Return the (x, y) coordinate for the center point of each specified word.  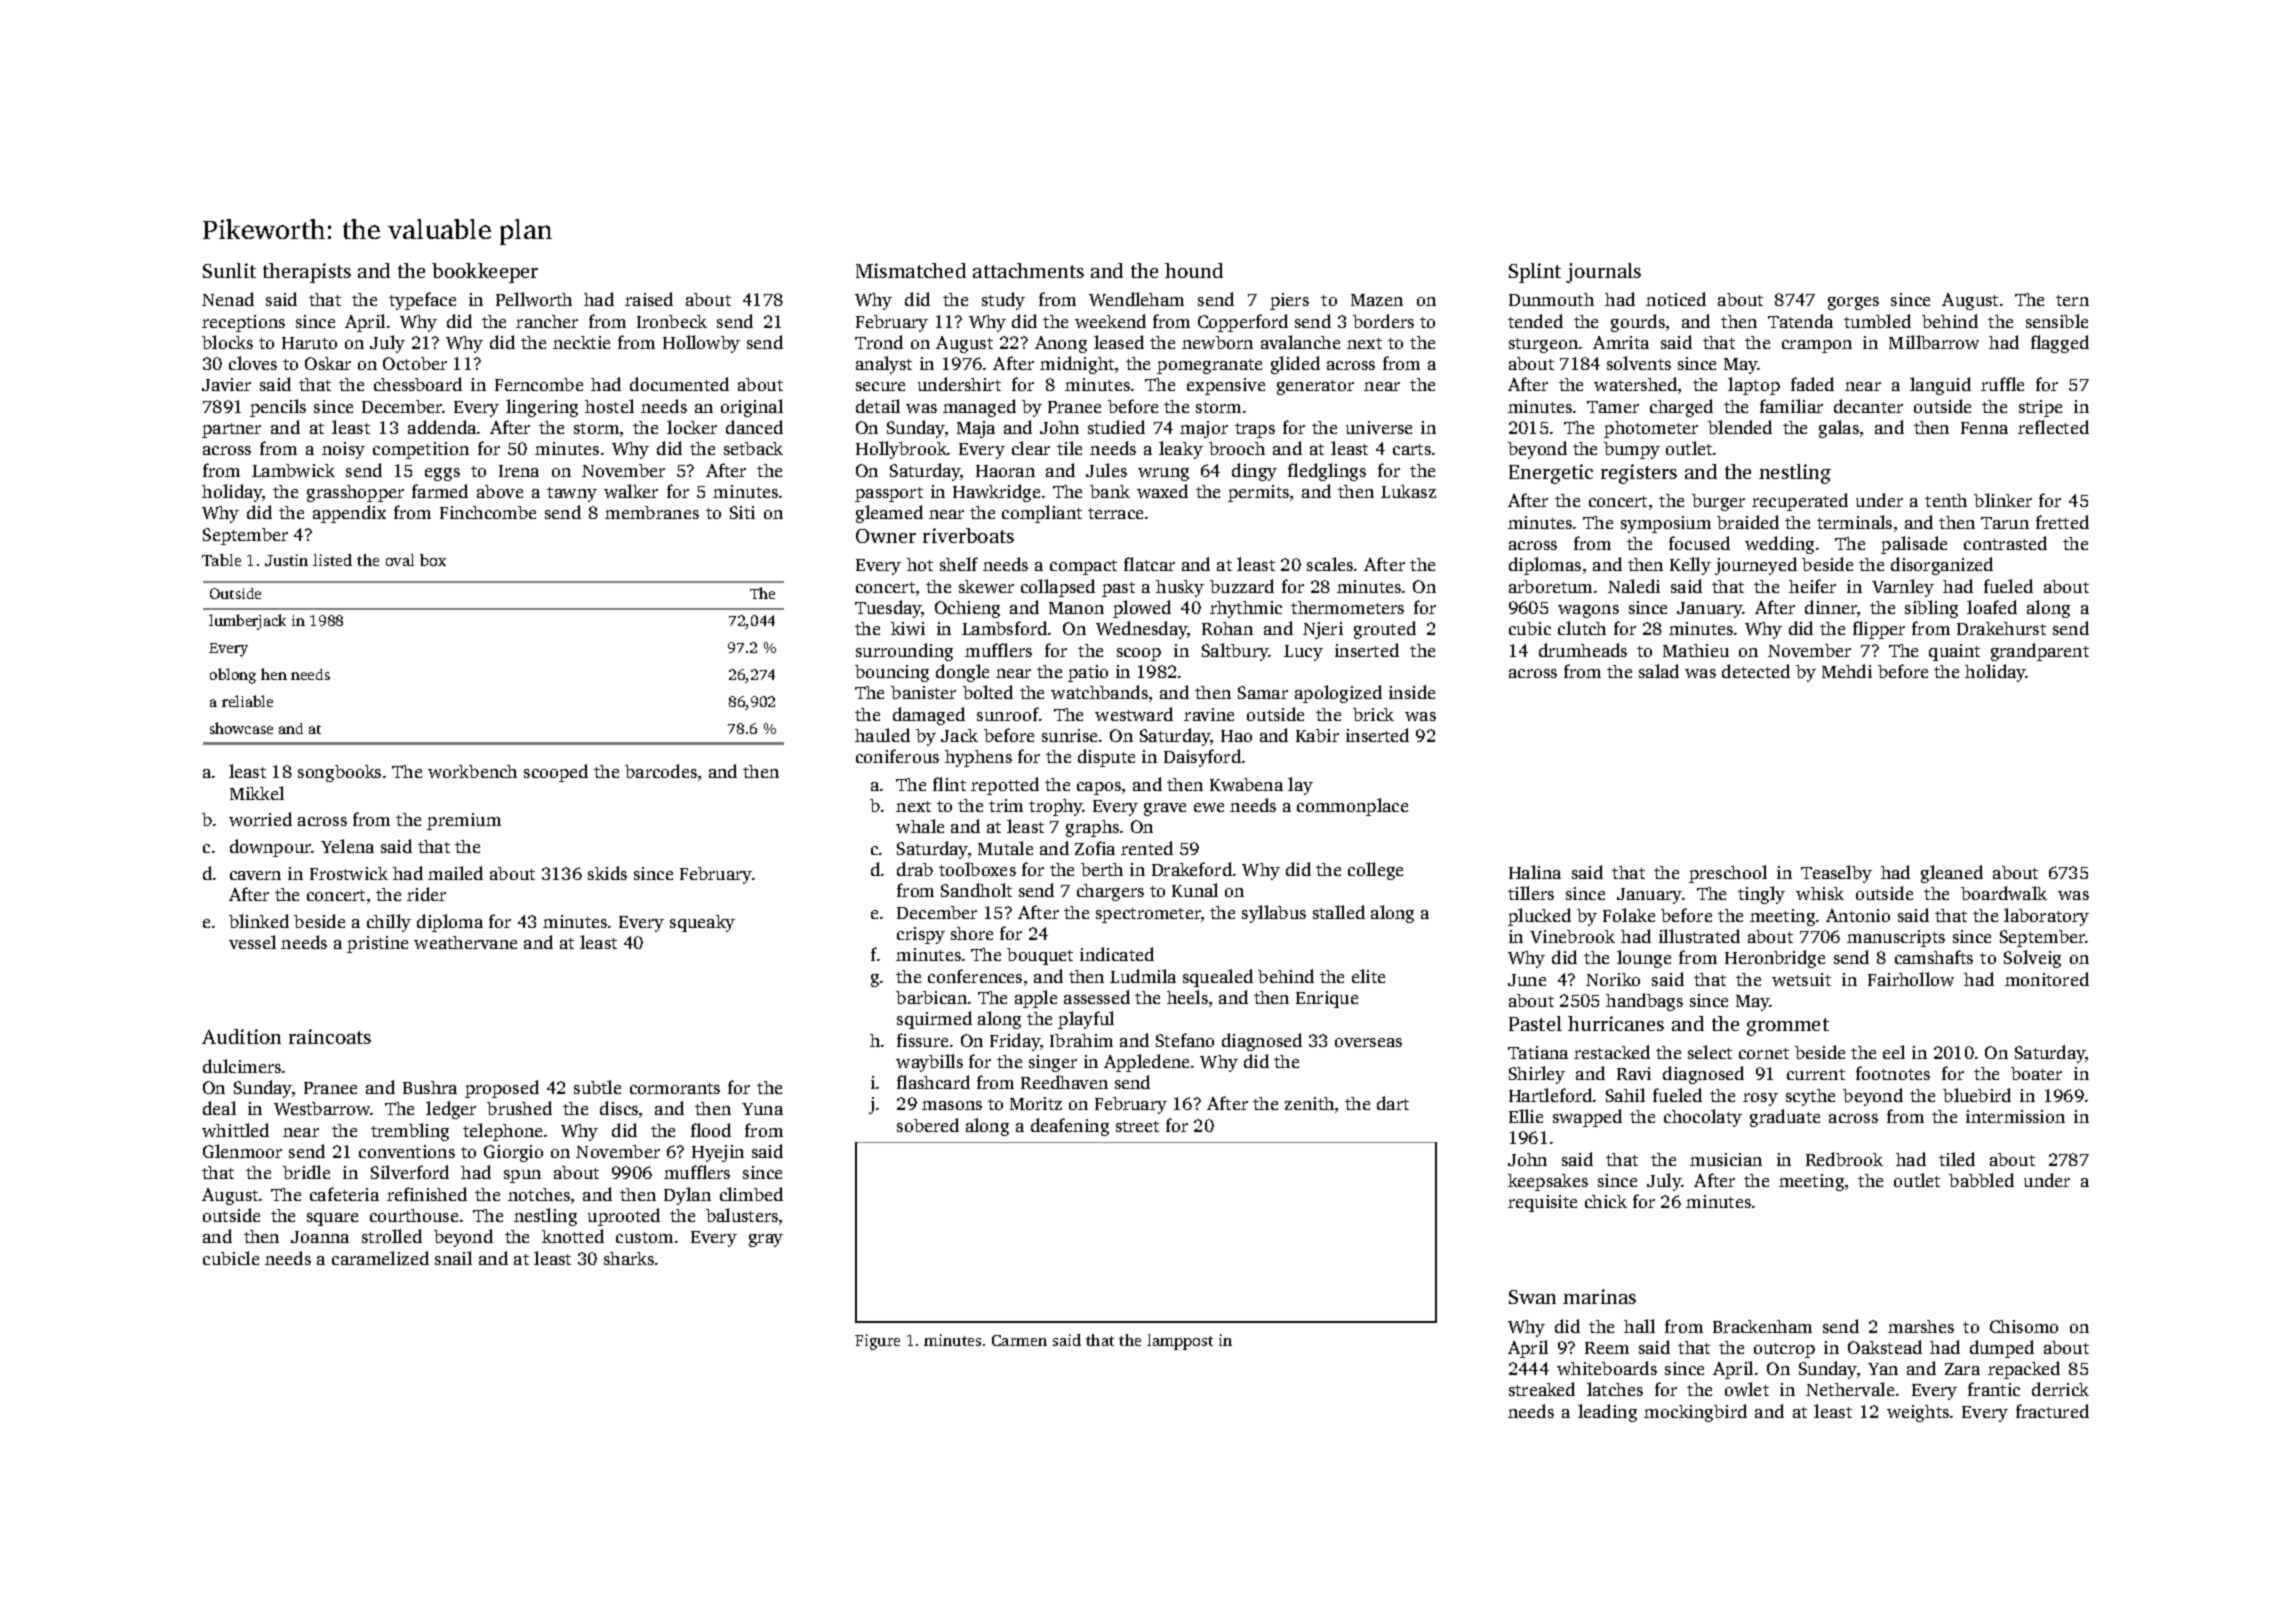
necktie (581, 342)
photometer (1651, 429)
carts (1412, 449)
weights (1918, 1413)
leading (1607, 1413)
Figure (877, 1342)
